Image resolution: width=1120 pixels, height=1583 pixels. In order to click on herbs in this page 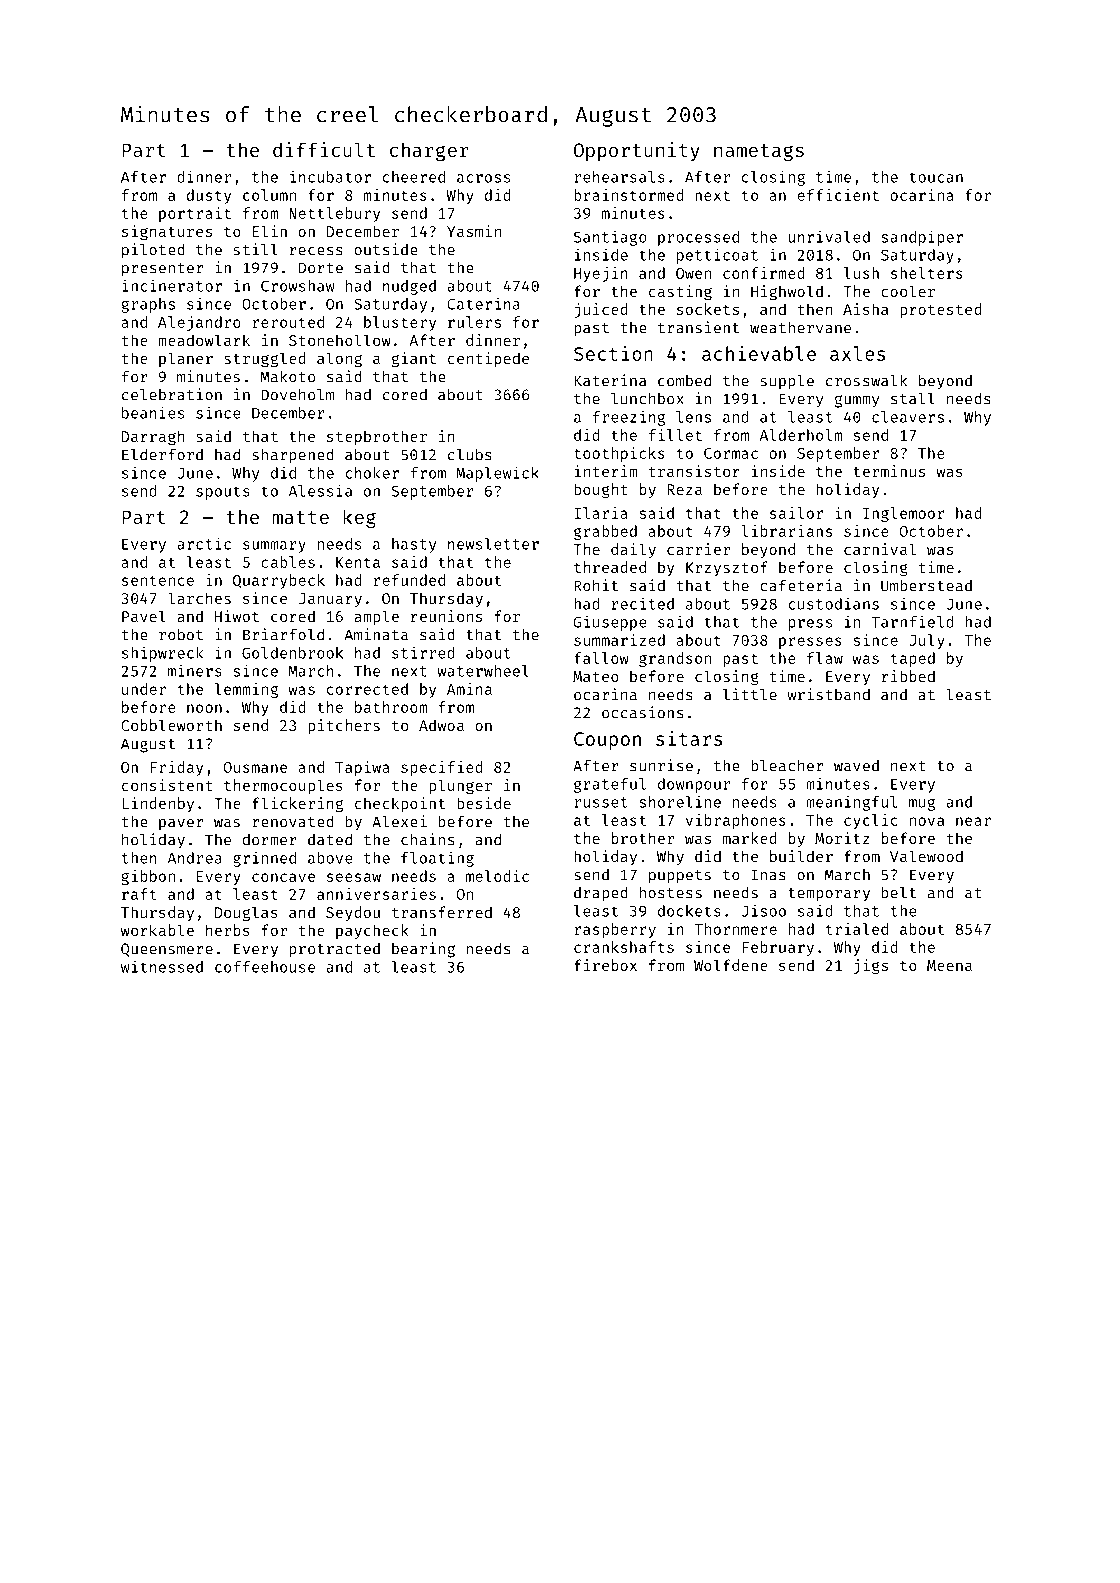, I will do `click(228, 930)`.
